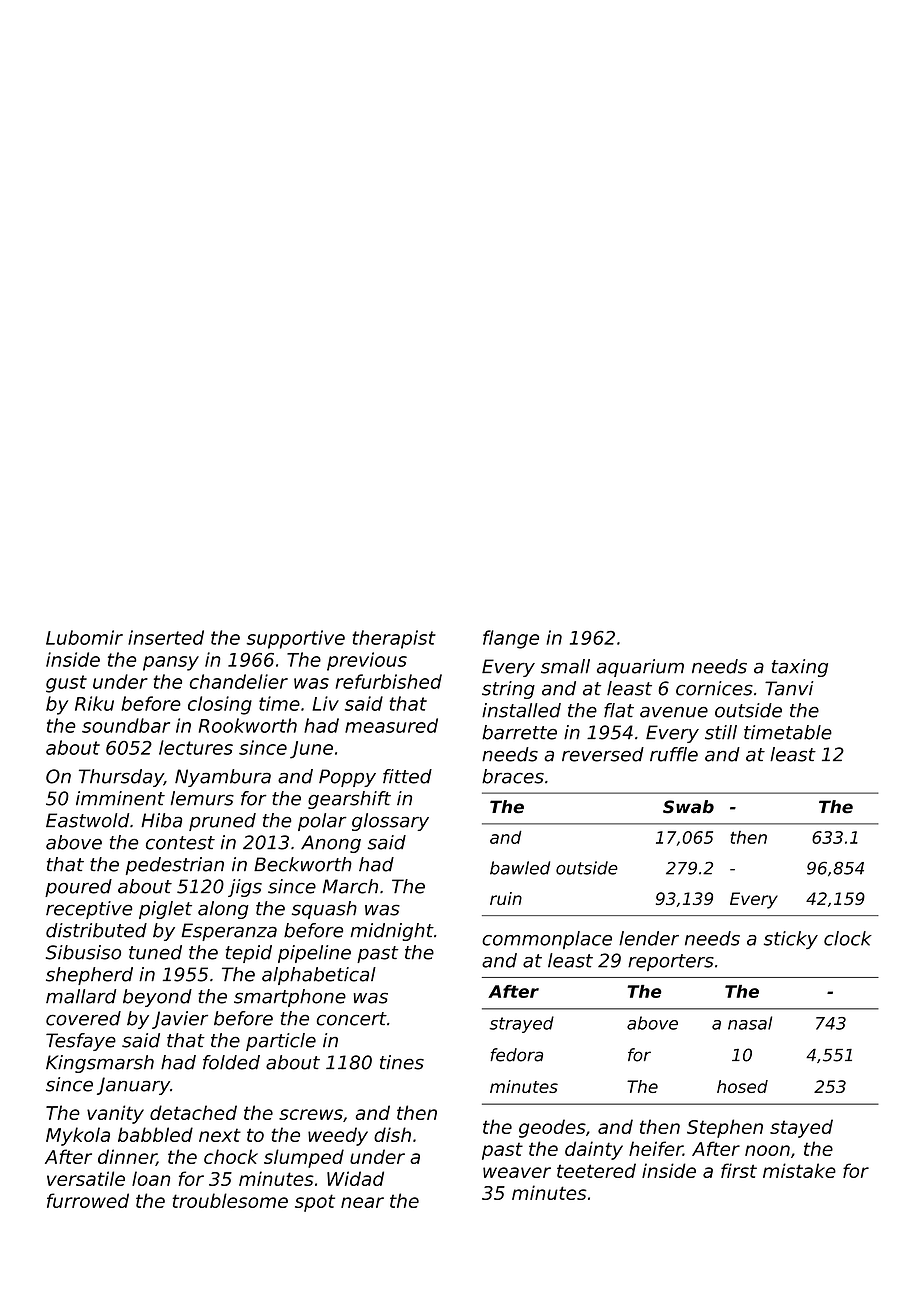 The height and width of the screenshot is (1308, 924). I want to click on tines, so click(402, 1062).
